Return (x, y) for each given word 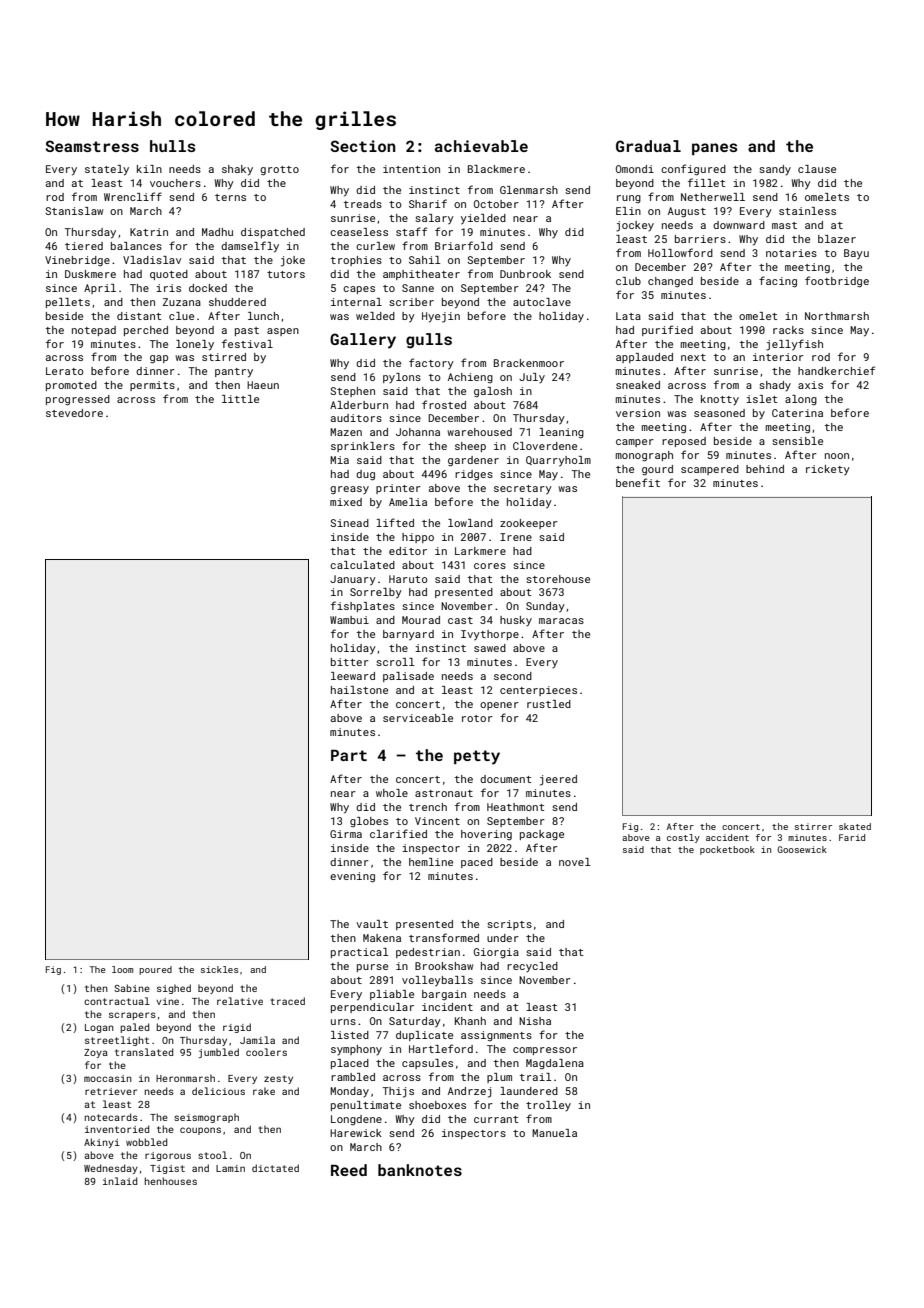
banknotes (420, 1170)
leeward (353, 676)
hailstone (359, 690)
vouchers (175, 183)
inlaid (120, 1181)
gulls (429, 341)
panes (715, 149)
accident (727, 837)
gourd (657, 470)
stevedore (74, 413)
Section (363, 146)
